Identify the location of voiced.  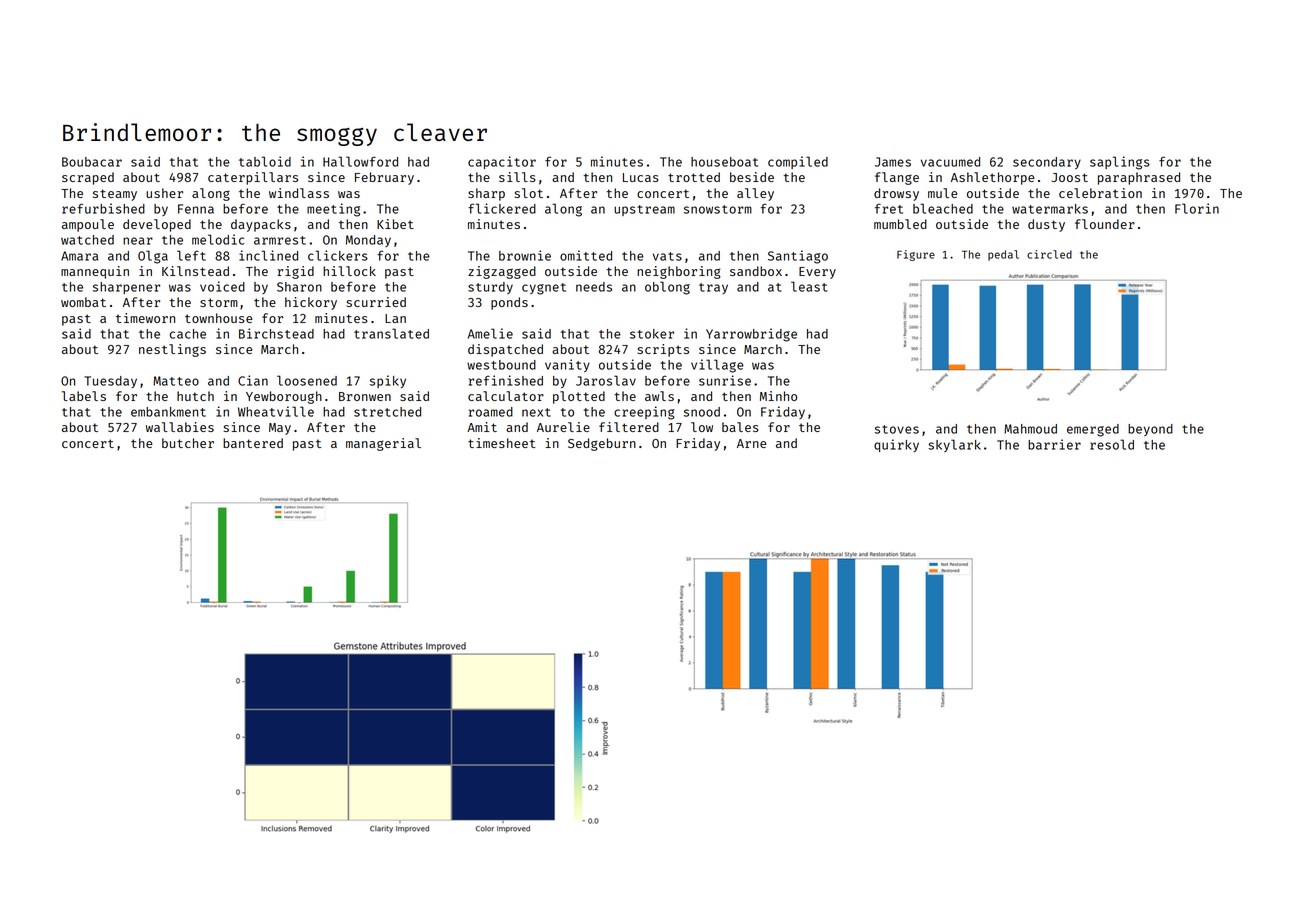
(222, 286).
